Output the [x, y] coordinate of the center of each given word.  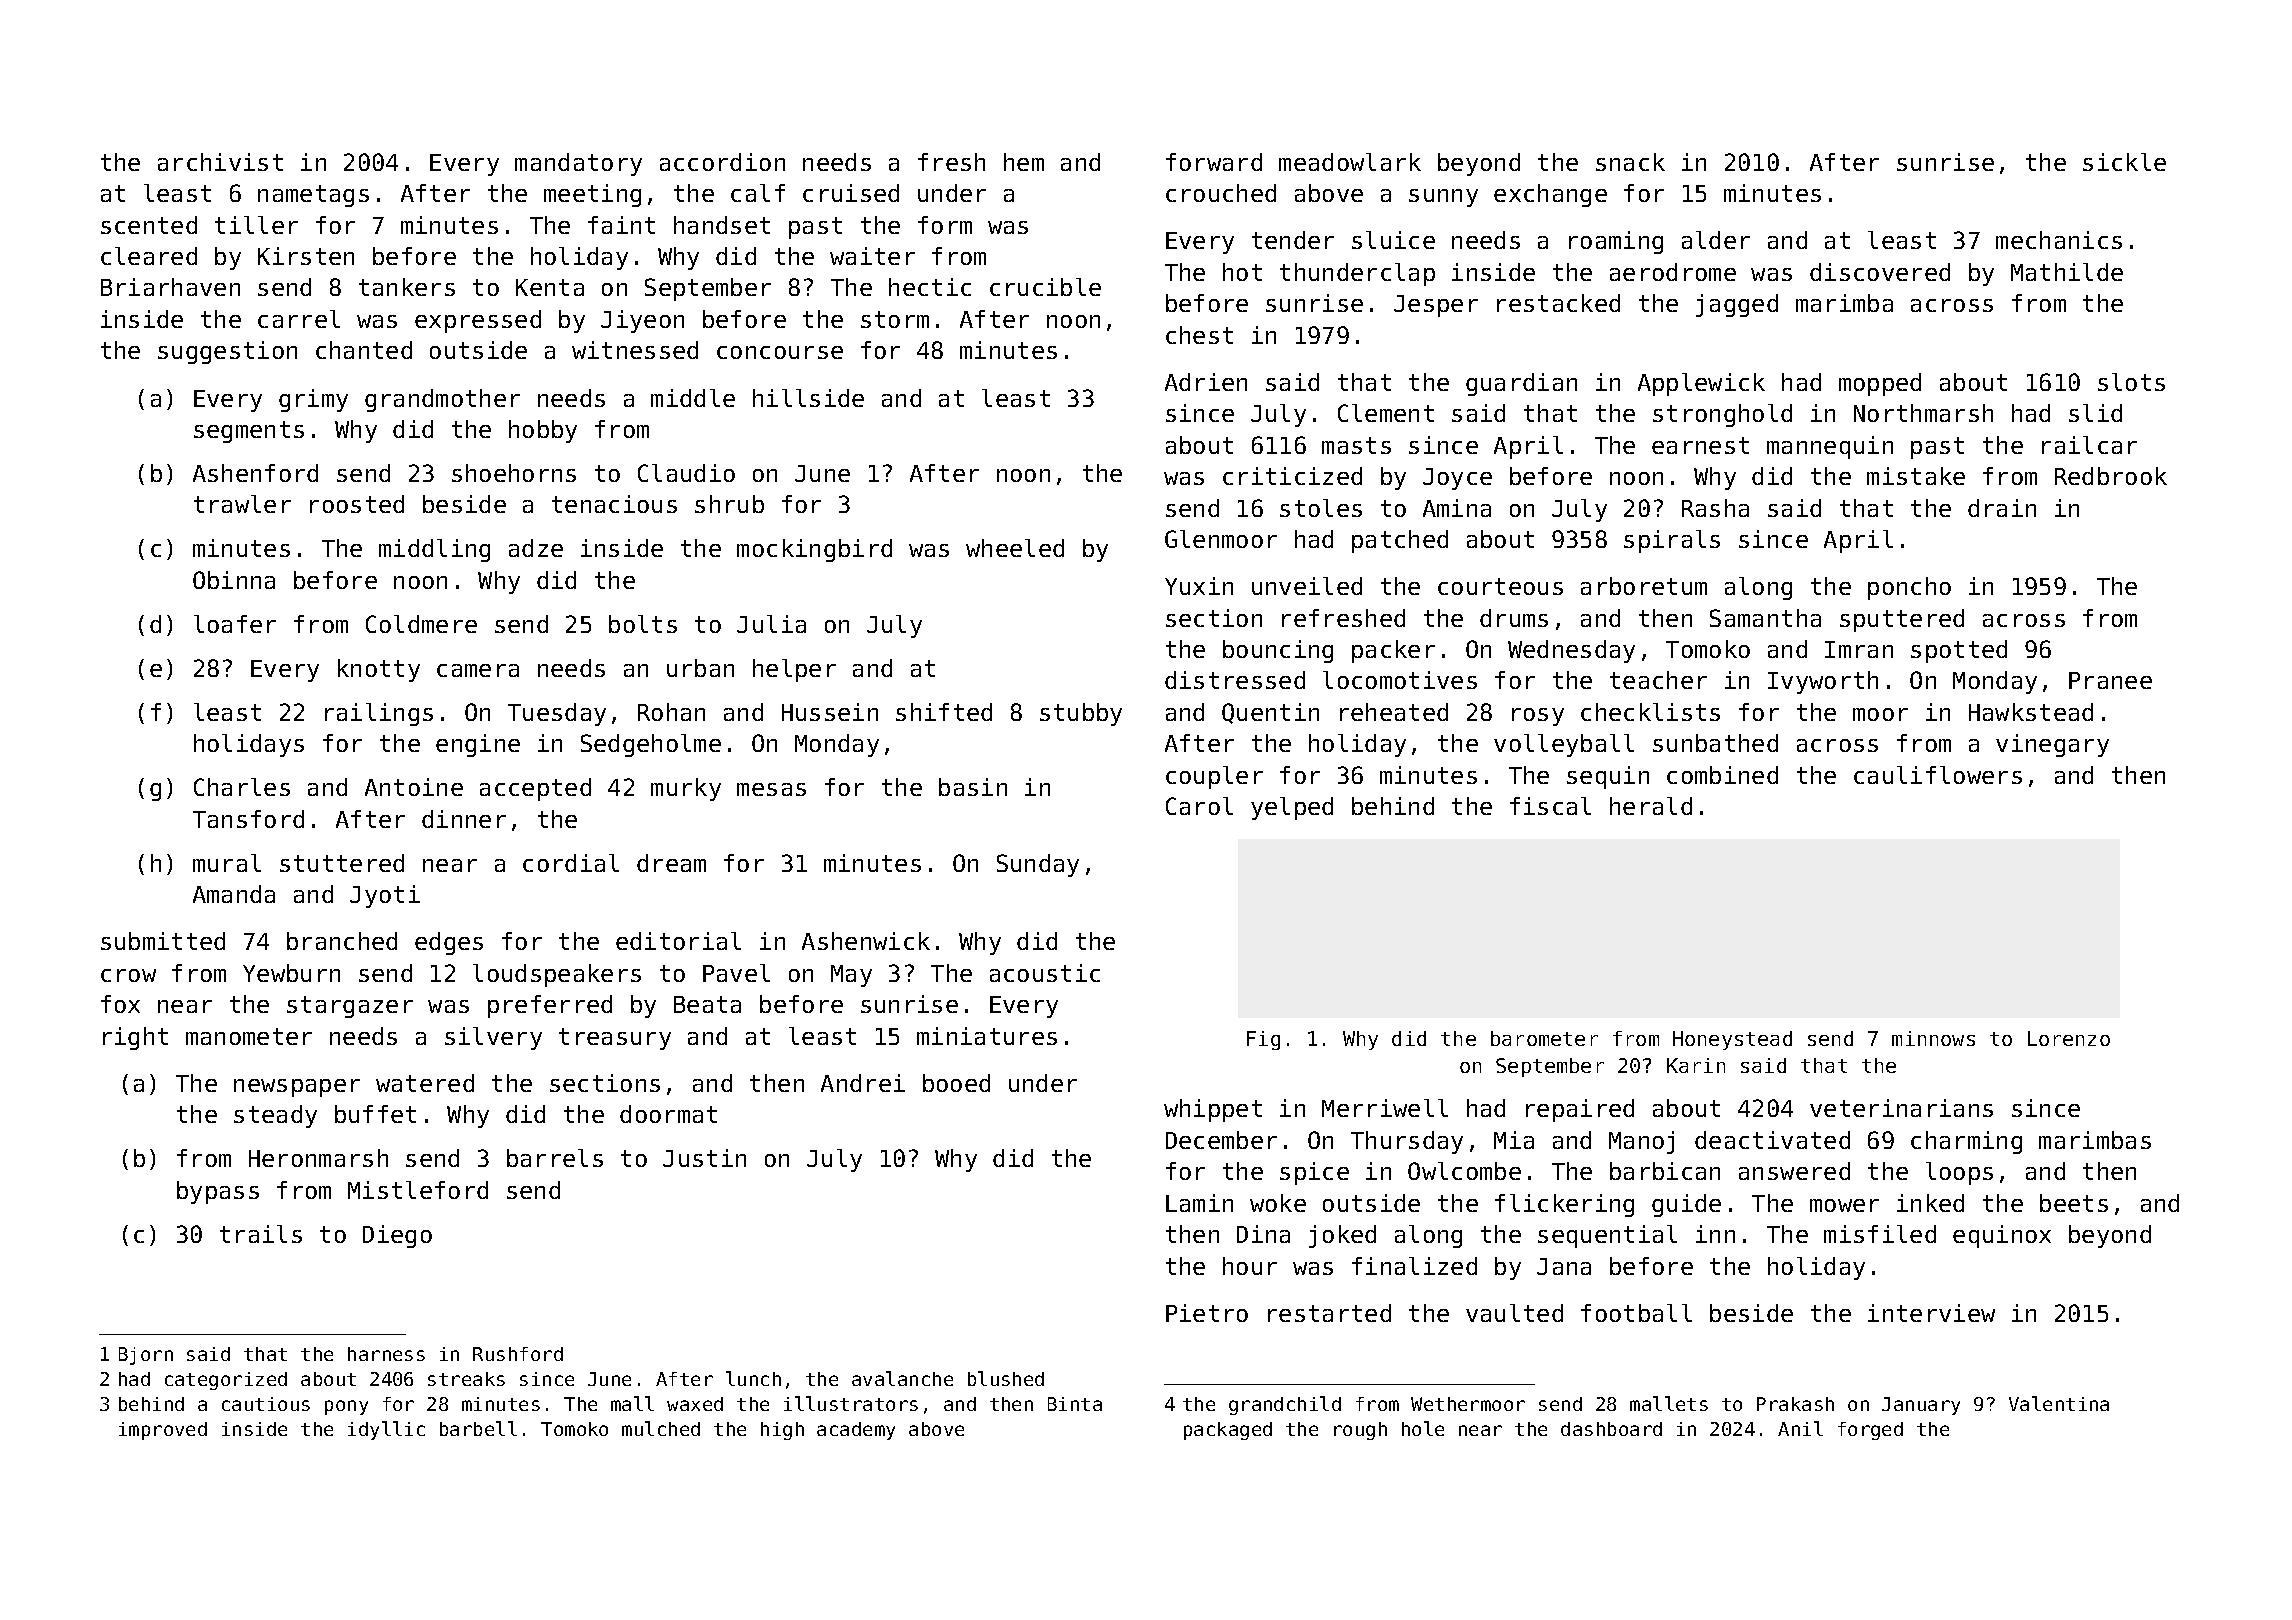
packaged [1228, 1431]
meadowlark [1350, 162]
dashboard [1611, 1429]
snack [1630, 162]
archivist [220, 162]
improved [163, 1431]
